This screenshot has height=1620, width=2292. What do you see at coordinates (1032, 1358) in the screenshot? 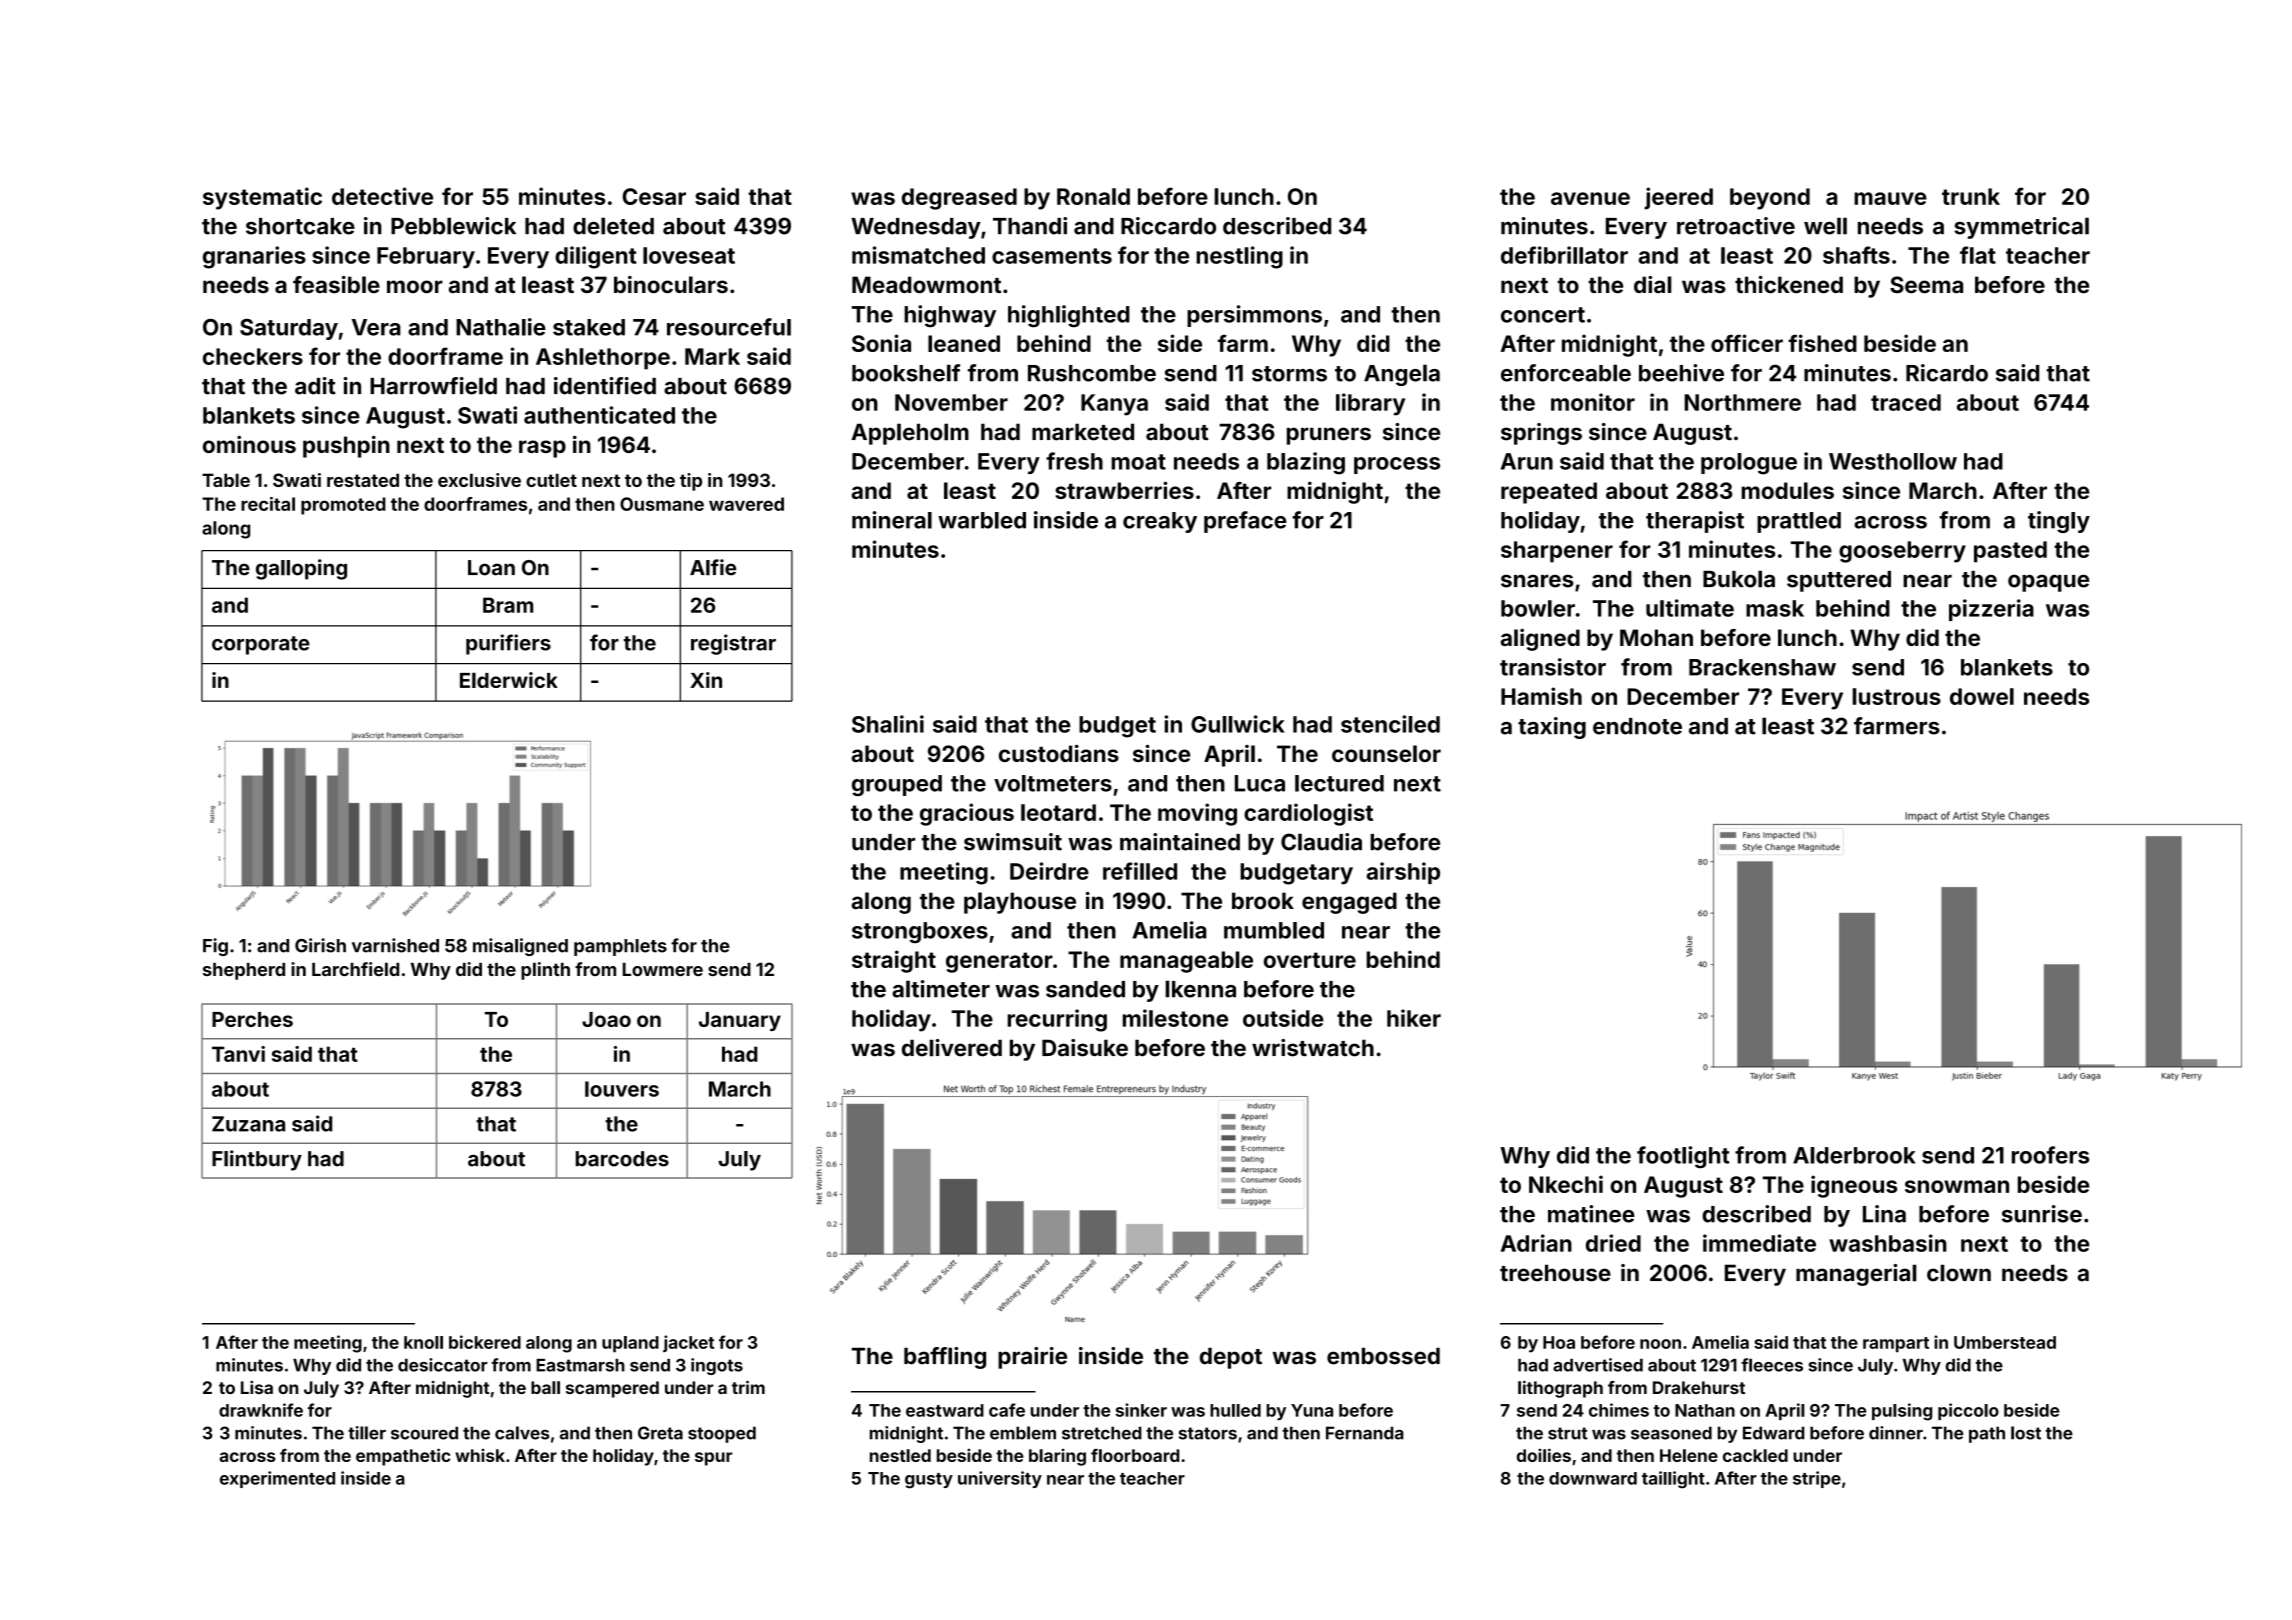
I see `prairie` at bounding box center [1032, 1358].
